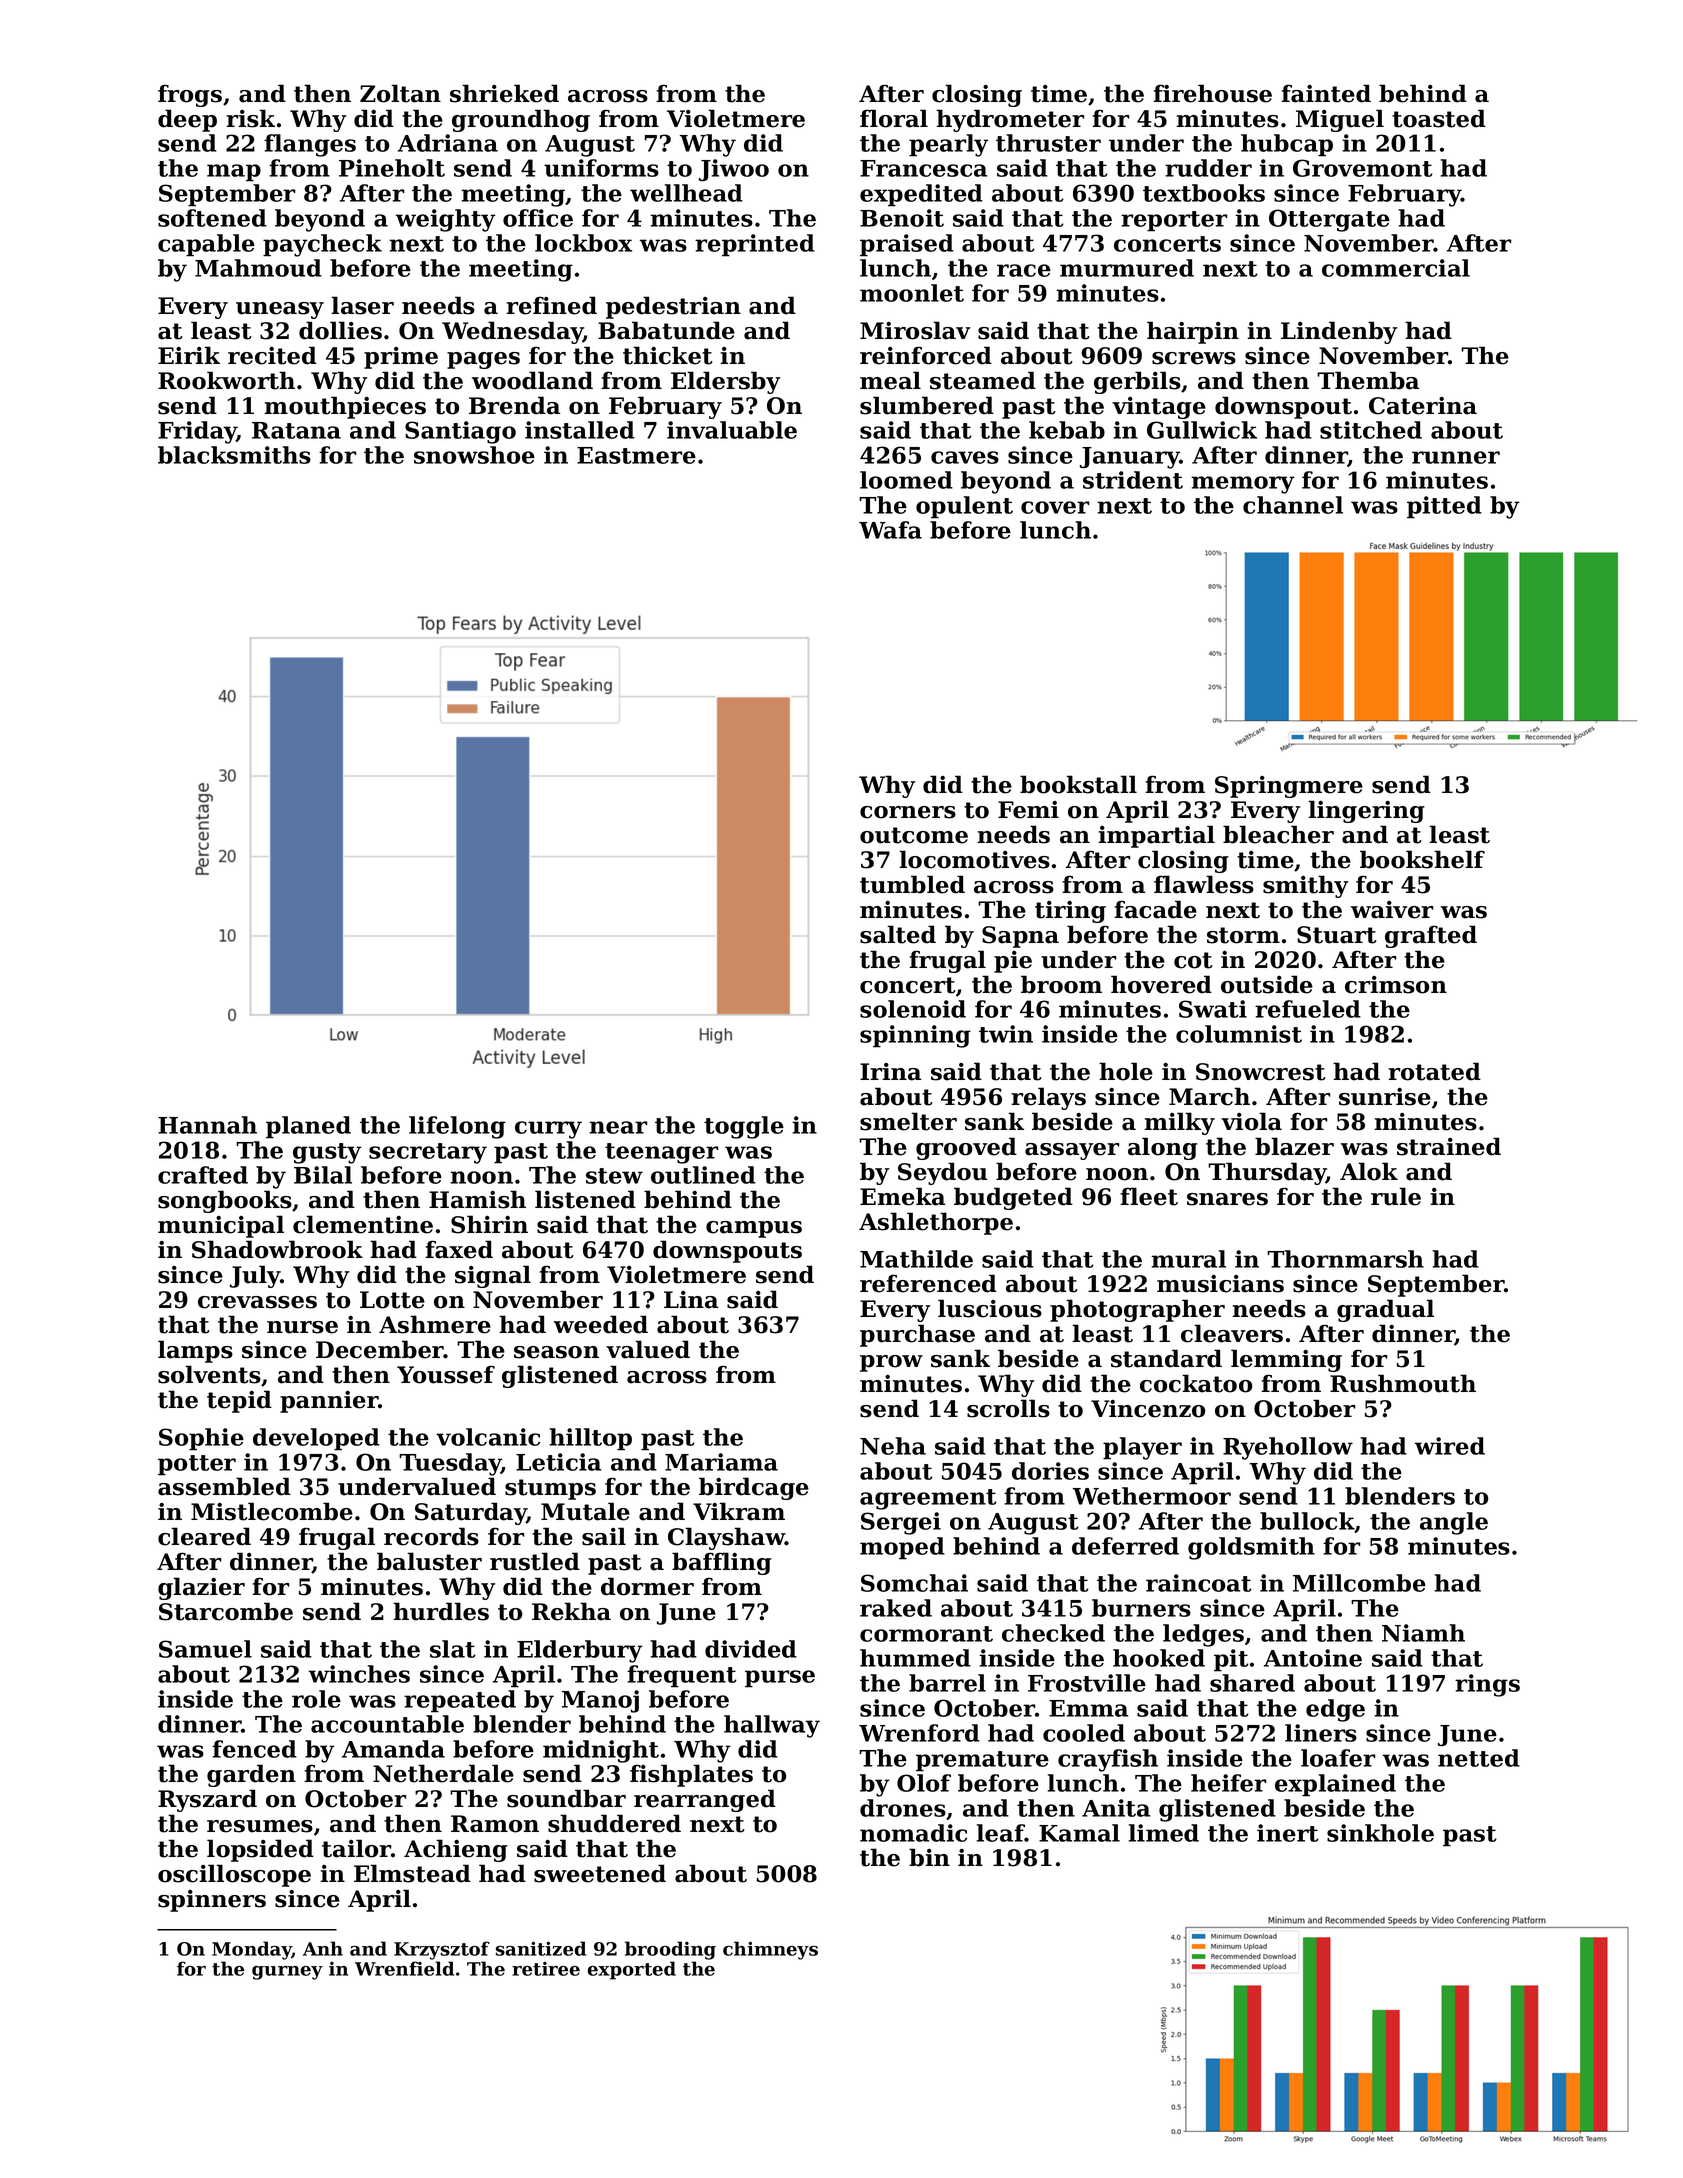 The width and height of the document is (1683, 2178). I want to click on paycheck, so click(322, 245).
